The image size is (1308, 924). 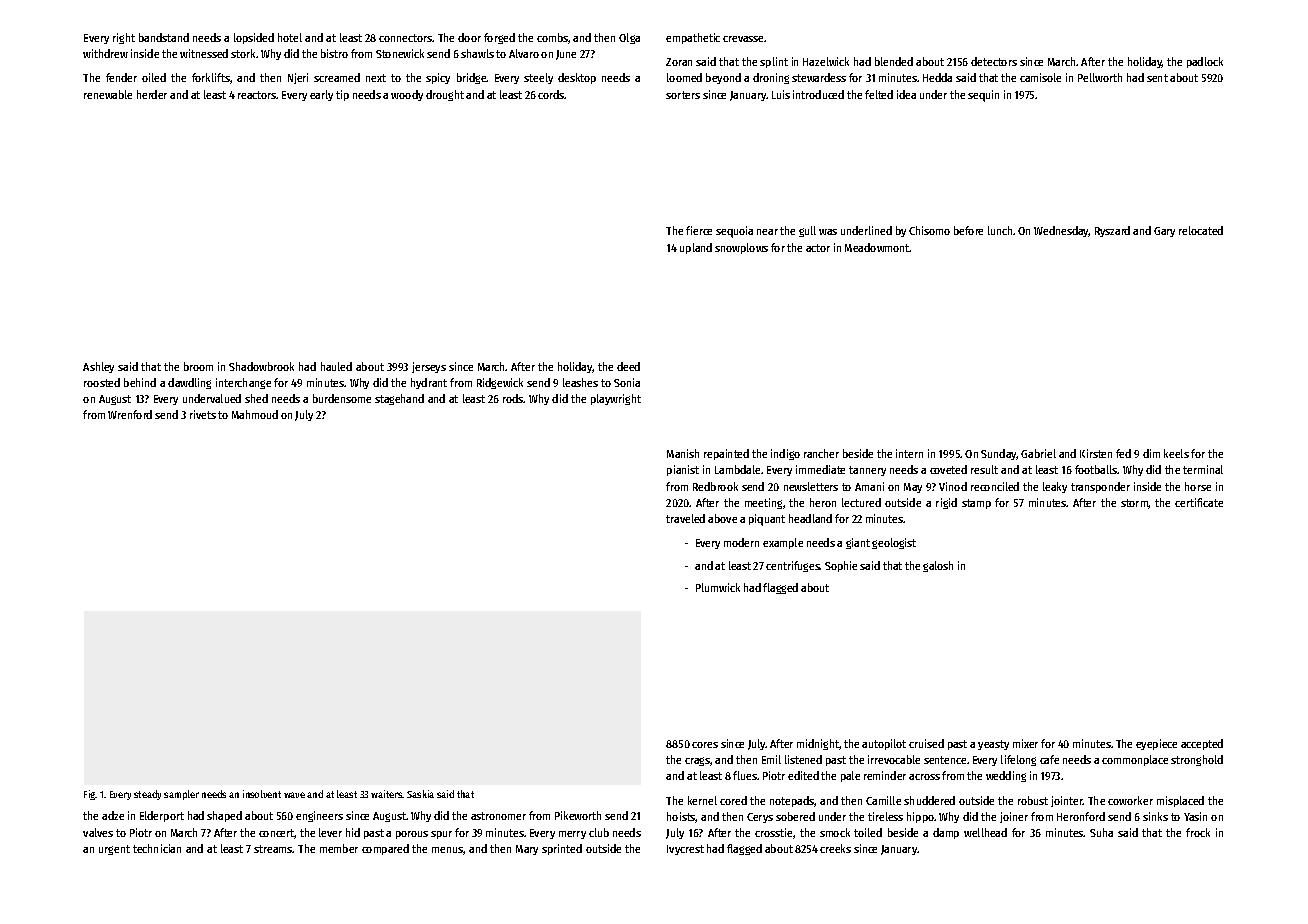 What do you see at coordinates (321, 95) in the screenshot?
I see `early` at bounding box center [321, 95].
